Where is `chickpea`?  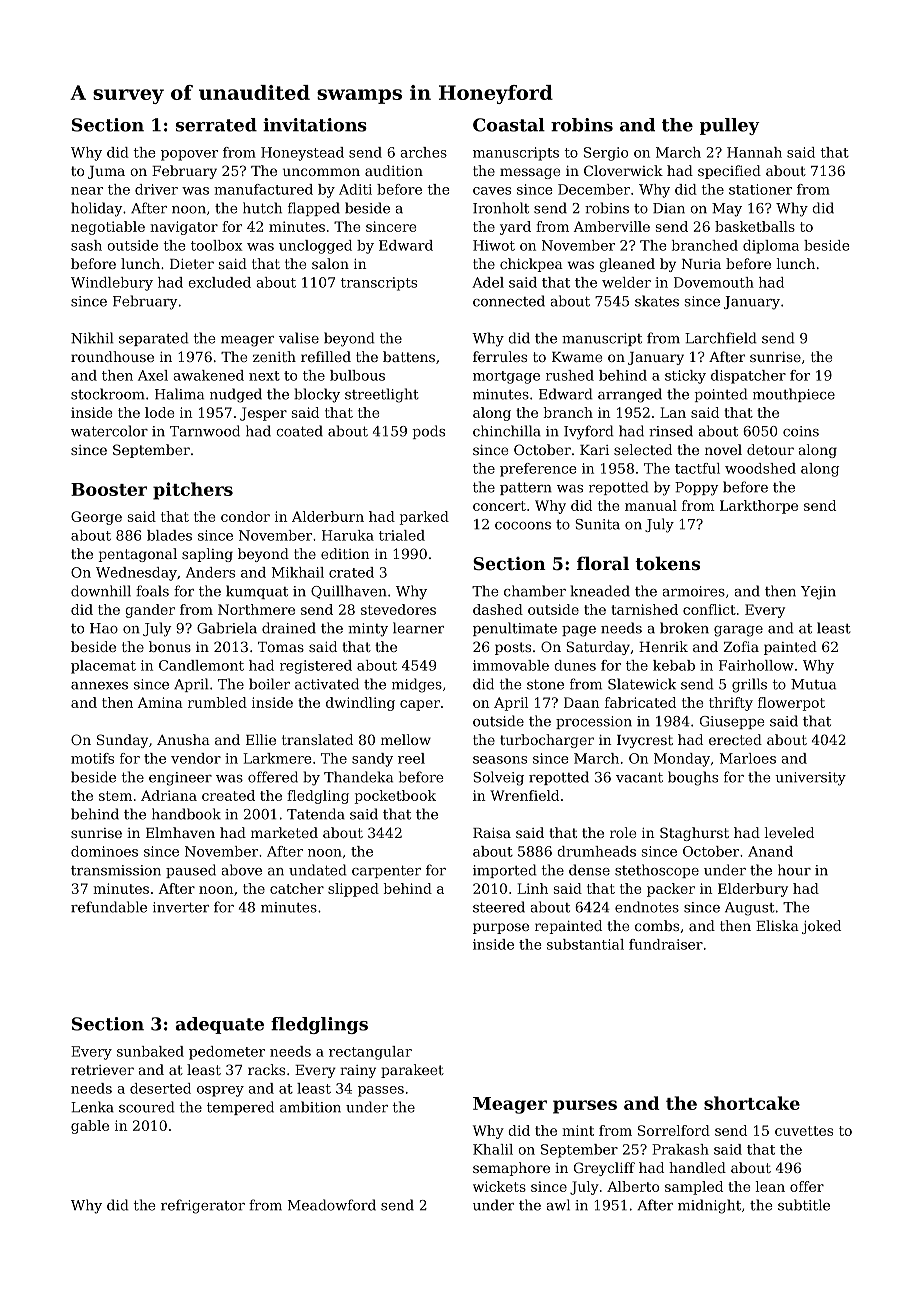
chickpea is located at coordinates (531, 265).
